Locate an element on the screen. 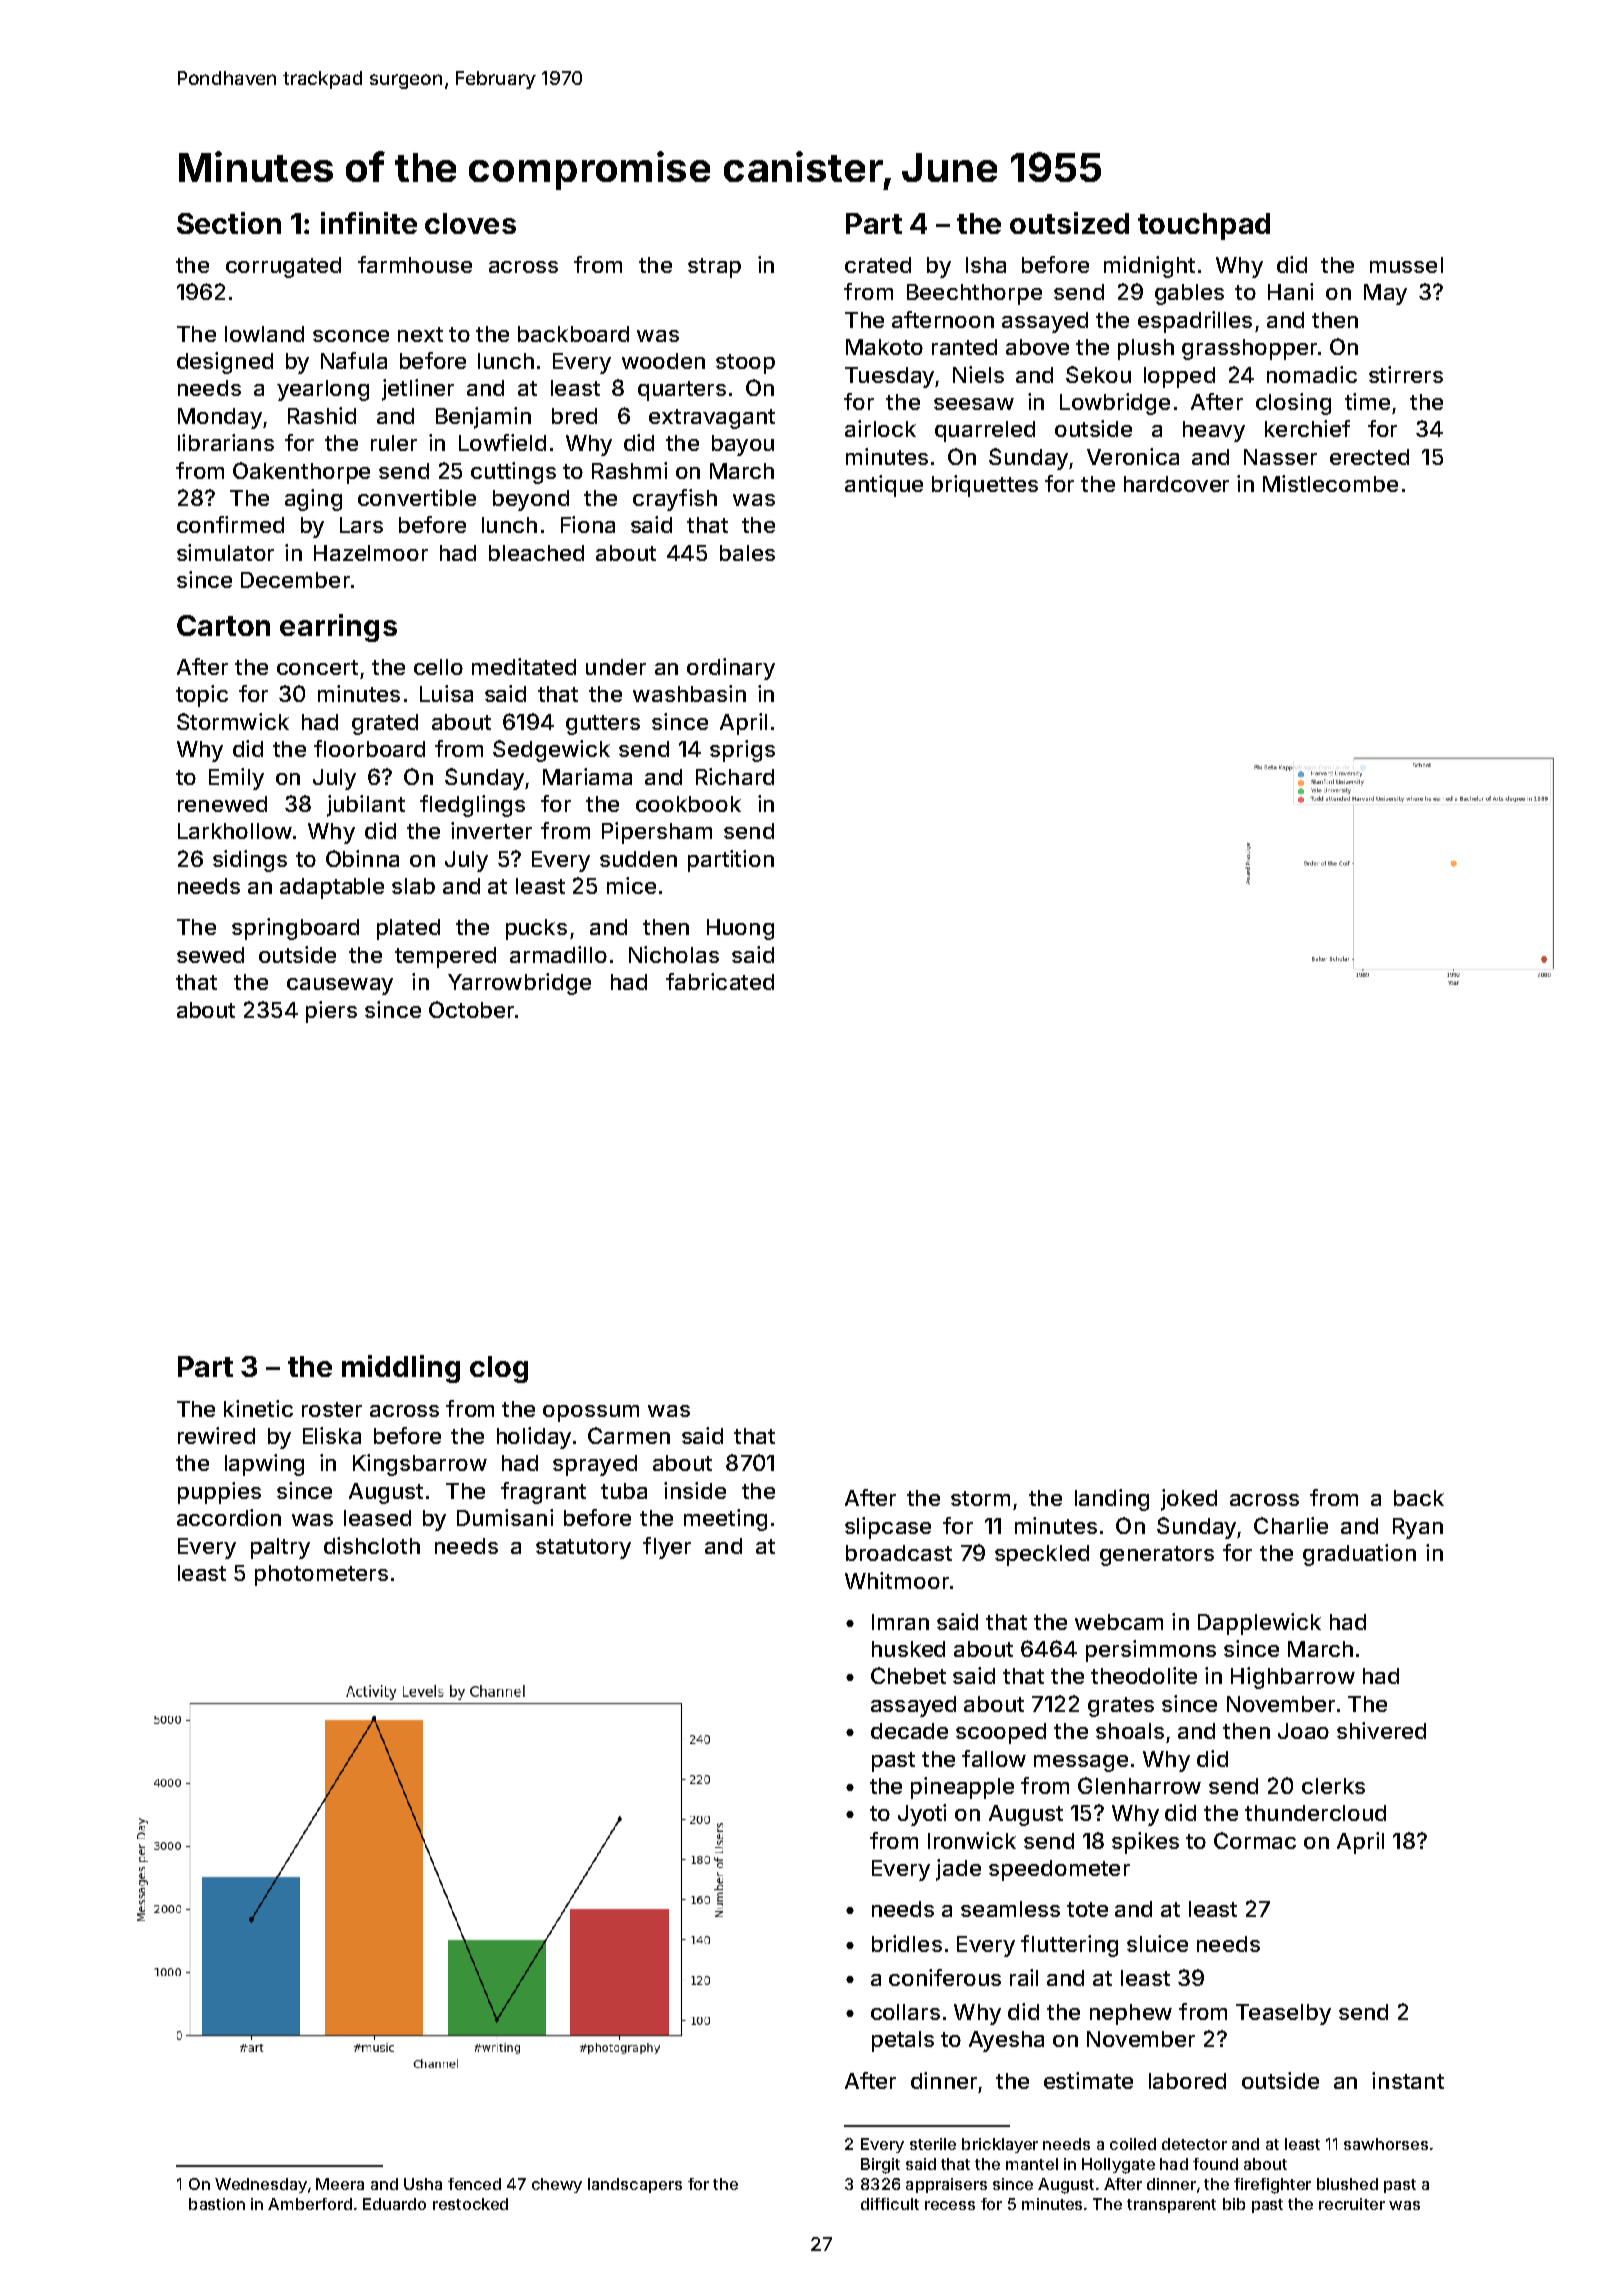  flyer is located at coordinates (667, 1548).
